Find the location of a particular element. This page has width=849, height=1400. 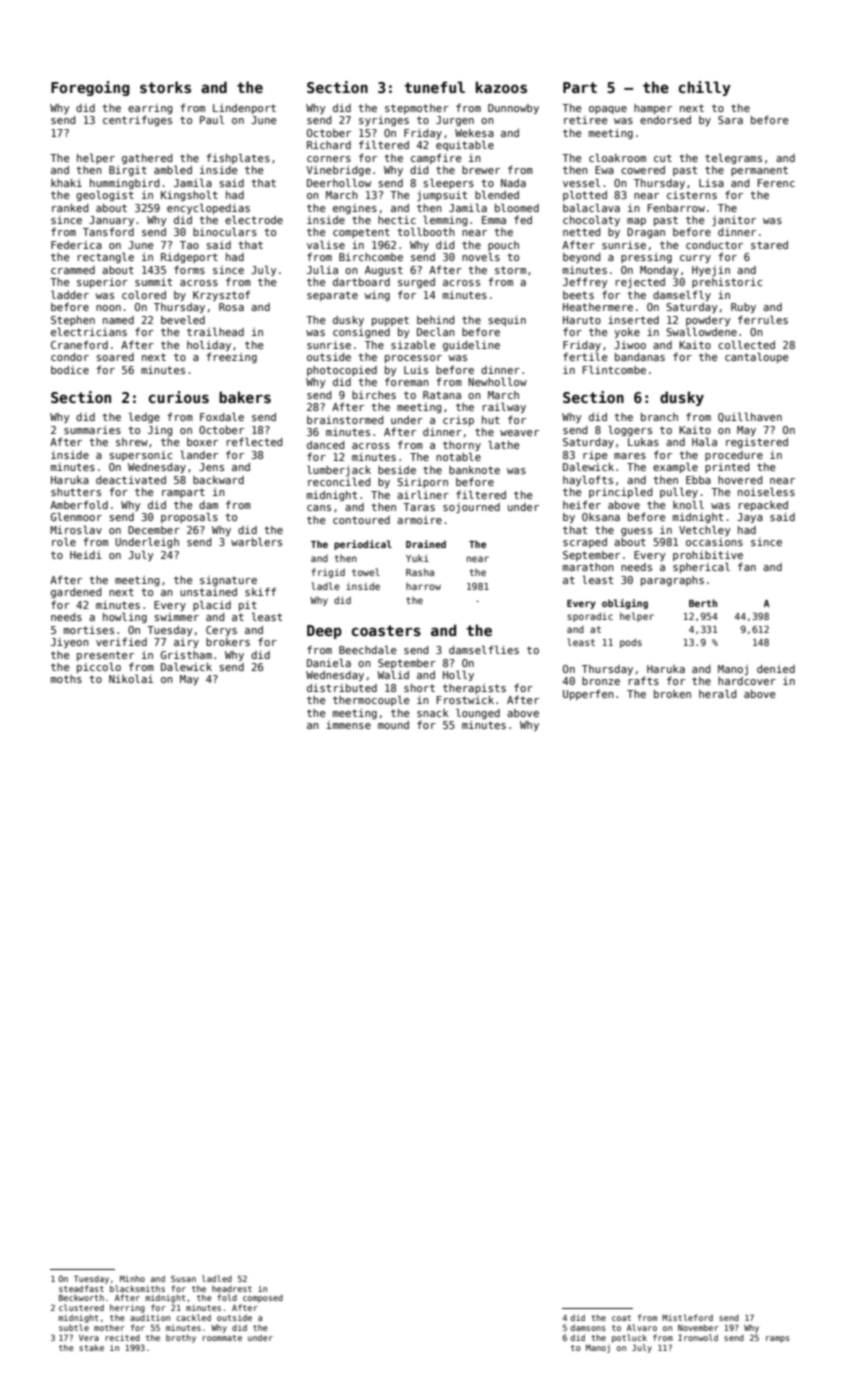

stake is located at coordinates (91, 1347).
